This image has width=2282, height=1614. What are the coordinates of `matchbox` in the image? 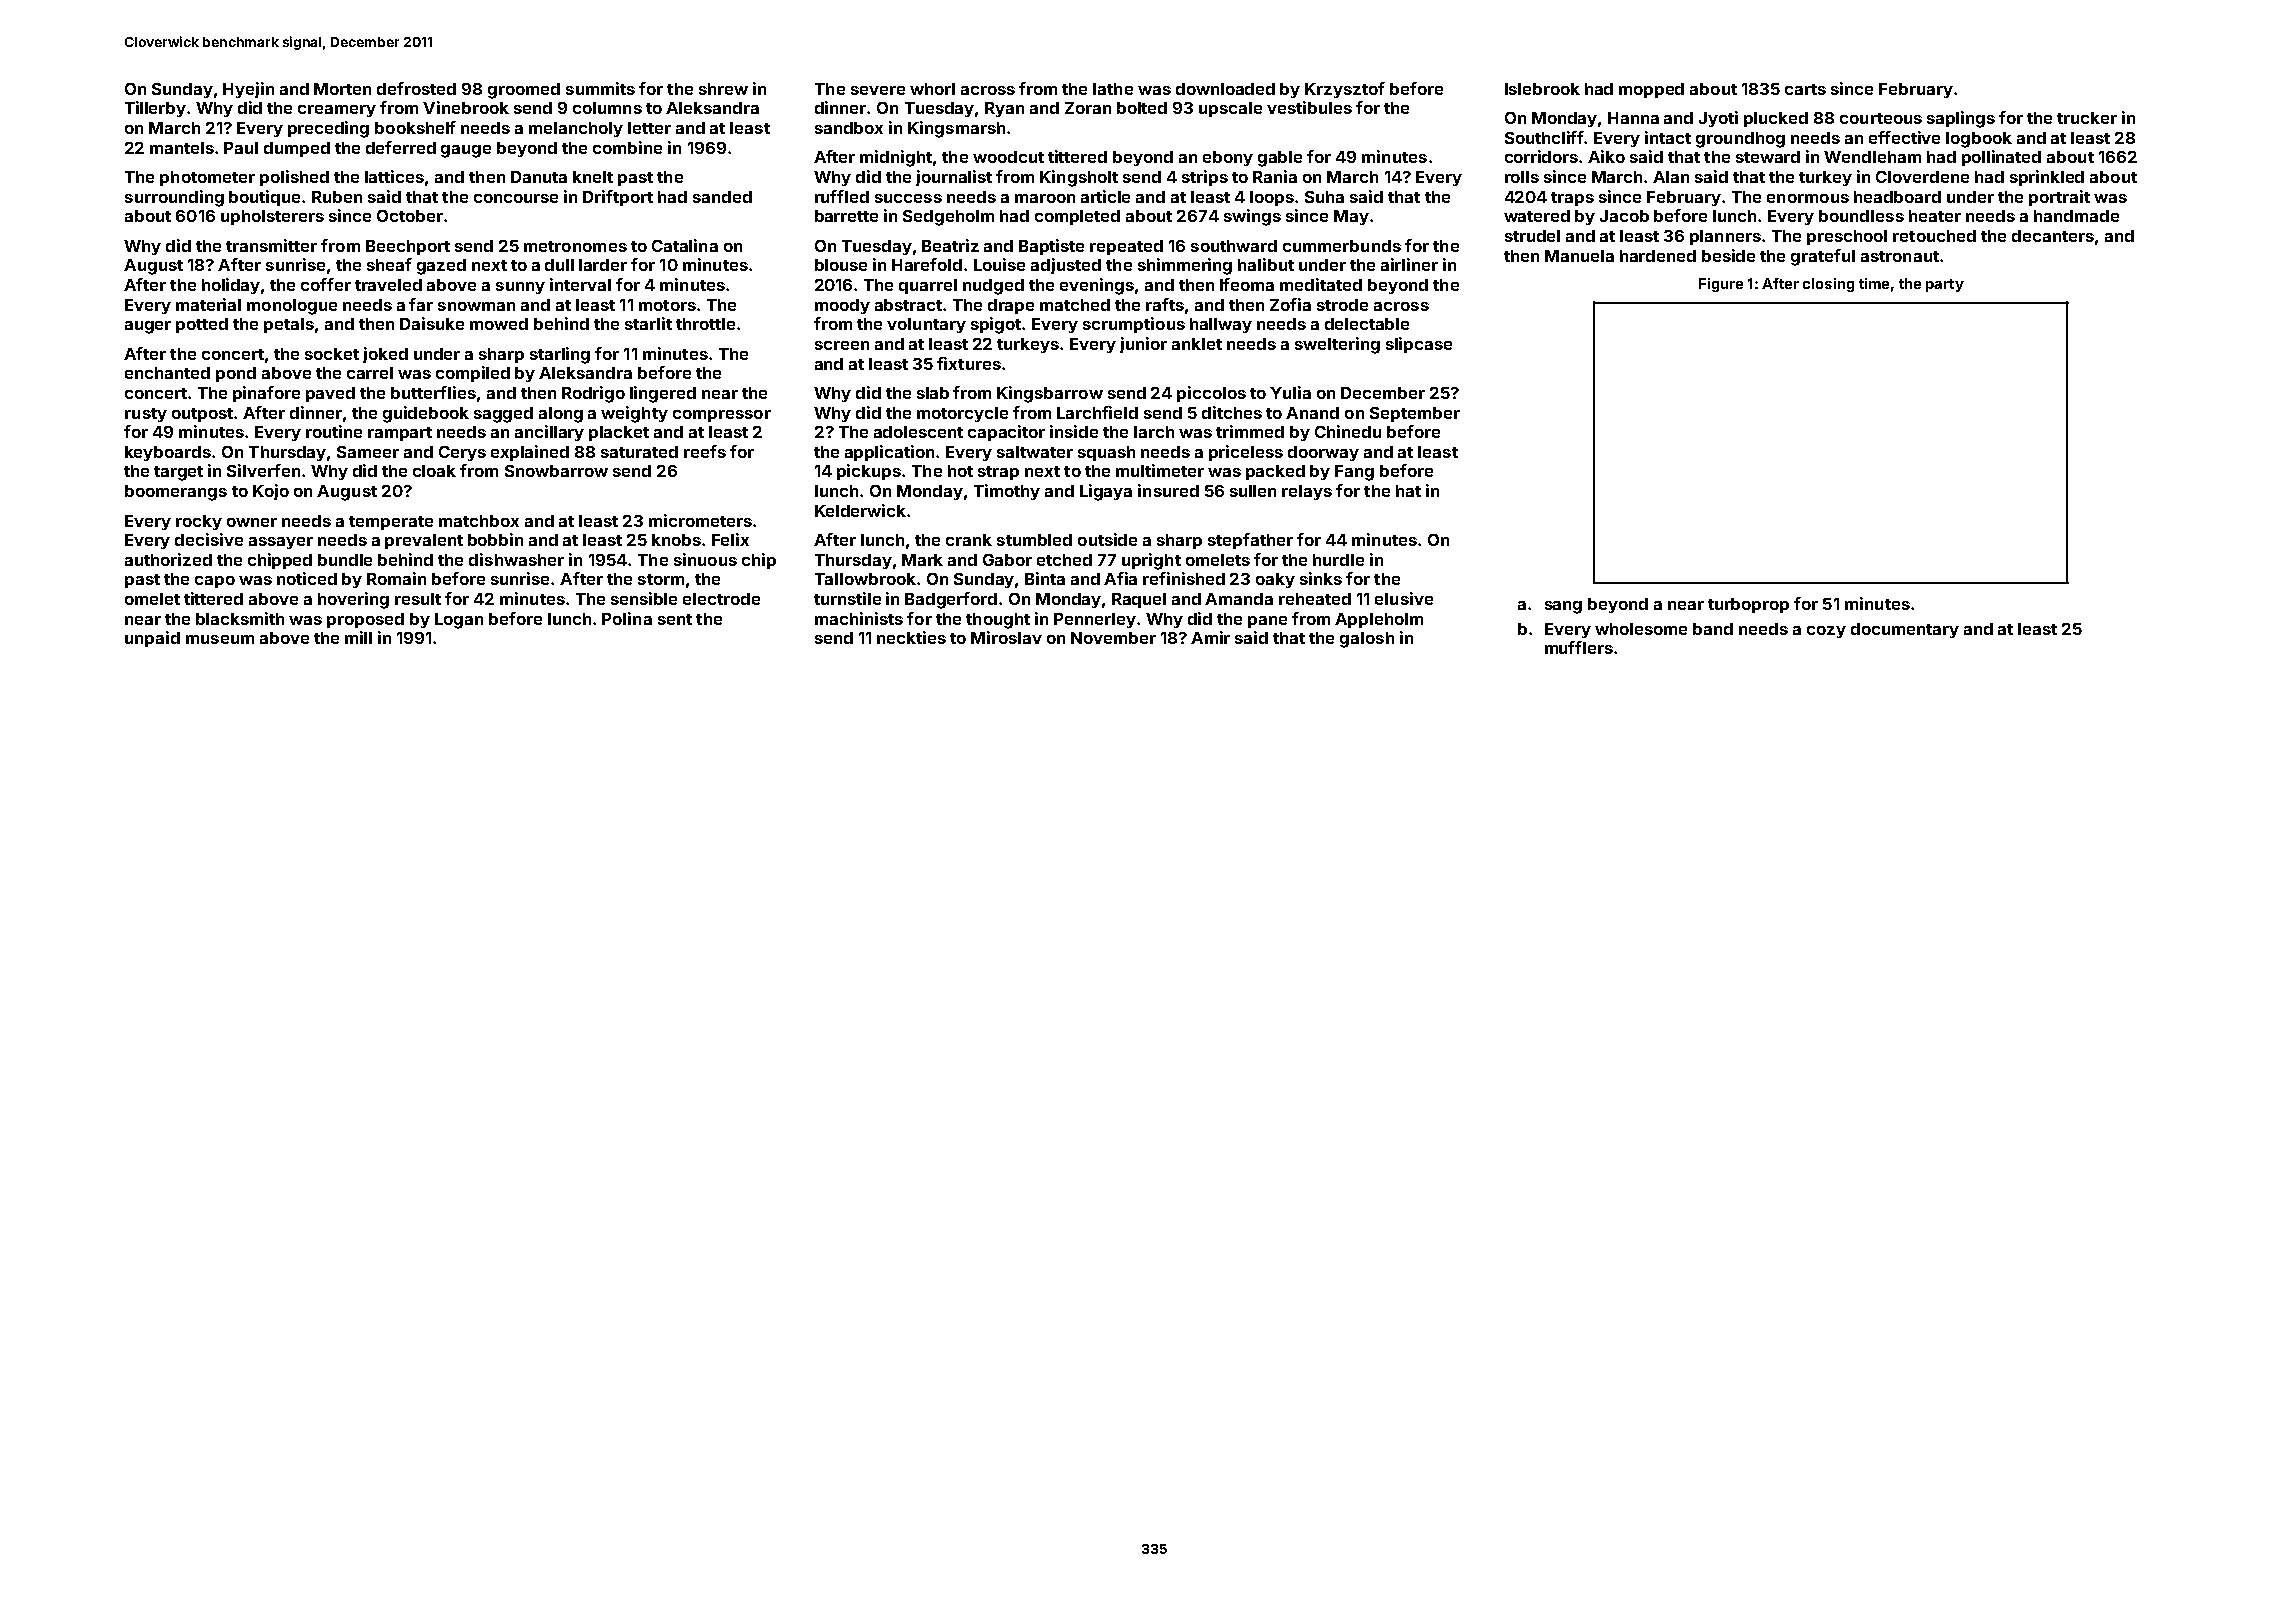 It's located at (479, 521).
